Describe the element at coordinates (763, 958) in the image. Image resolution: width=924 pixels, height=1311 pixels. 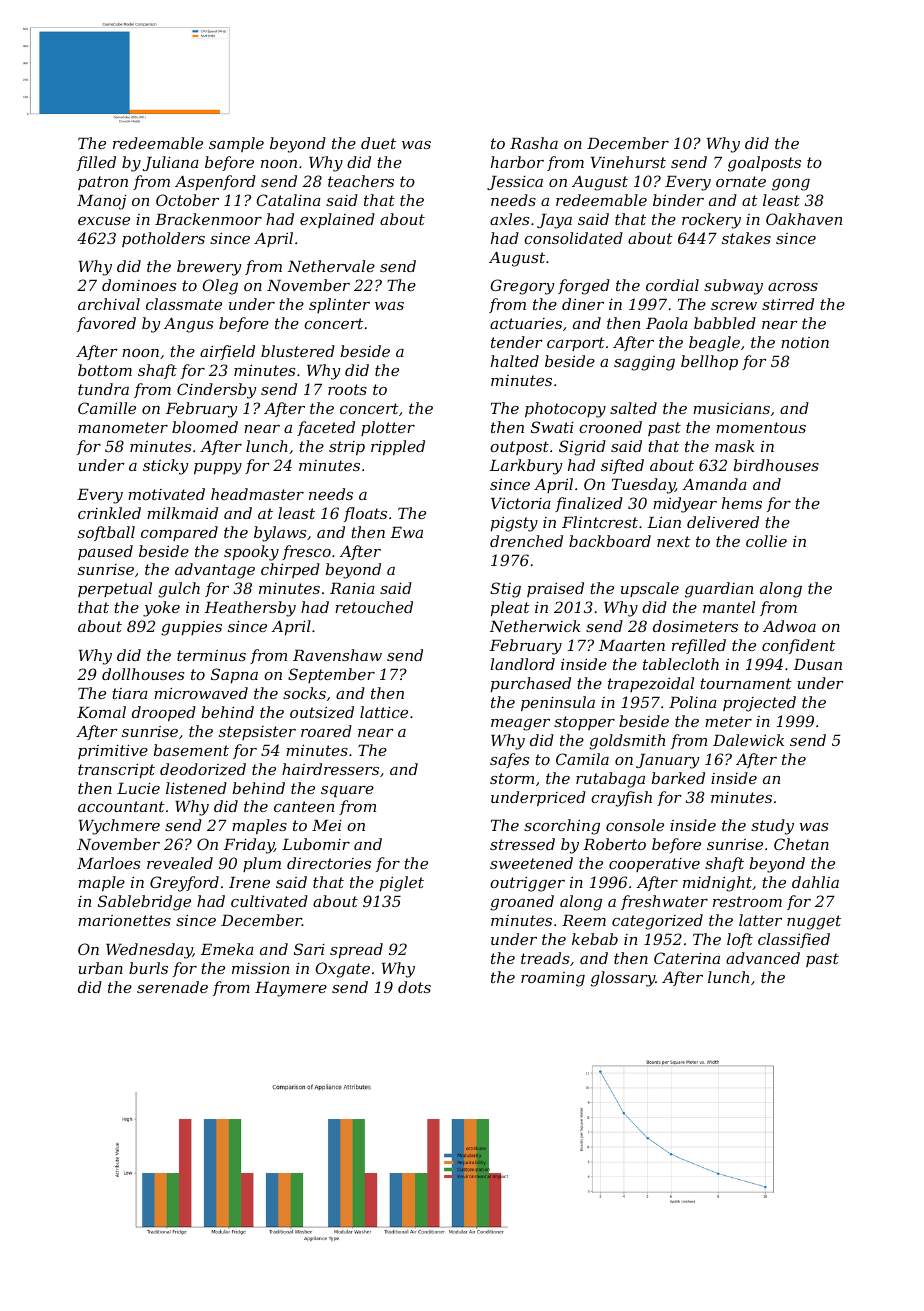
I see `advanced` at that location.
